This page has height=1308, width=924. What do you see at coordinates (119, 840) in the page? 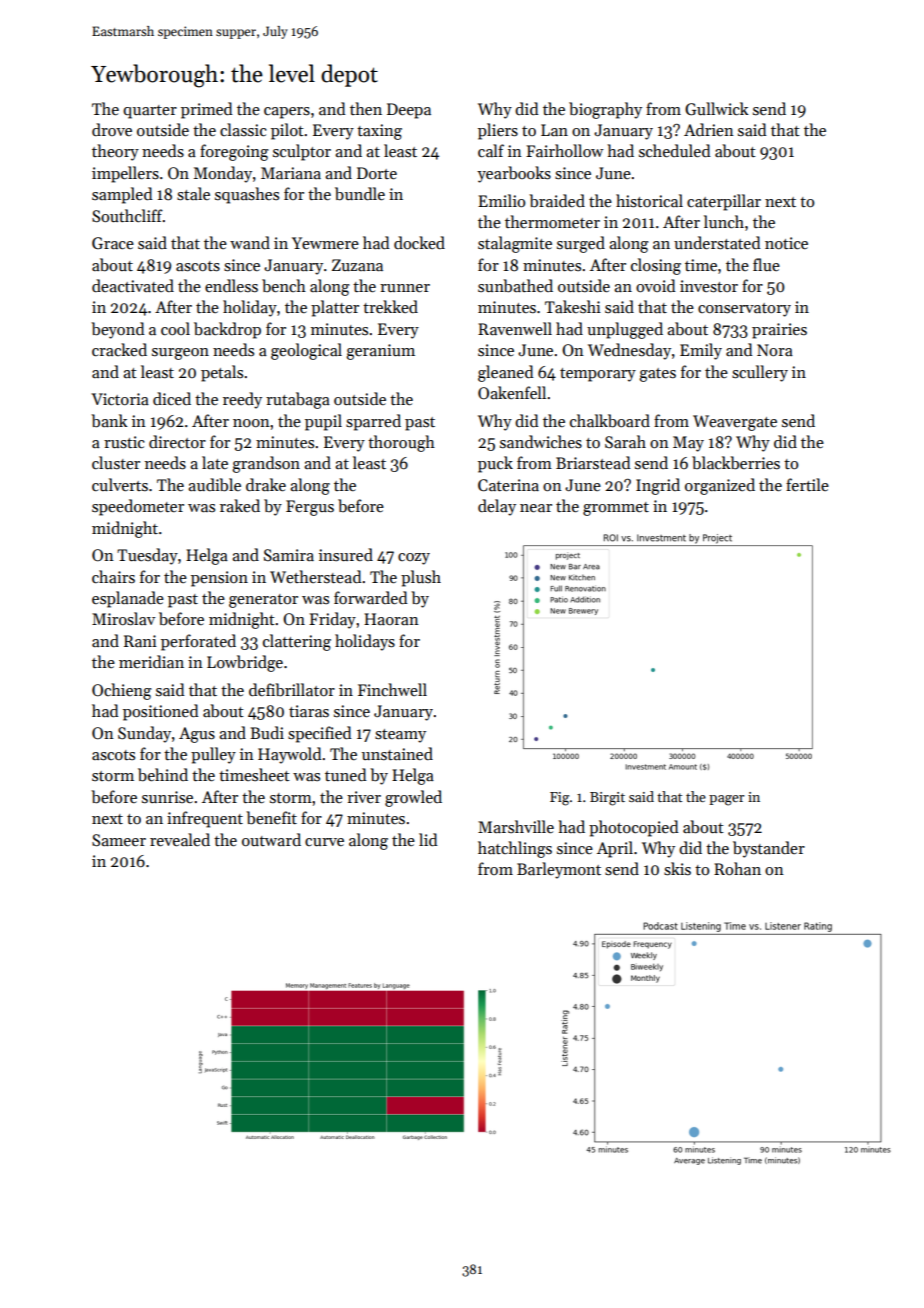
I see `Sameer` at bounding box center [119, 840].
